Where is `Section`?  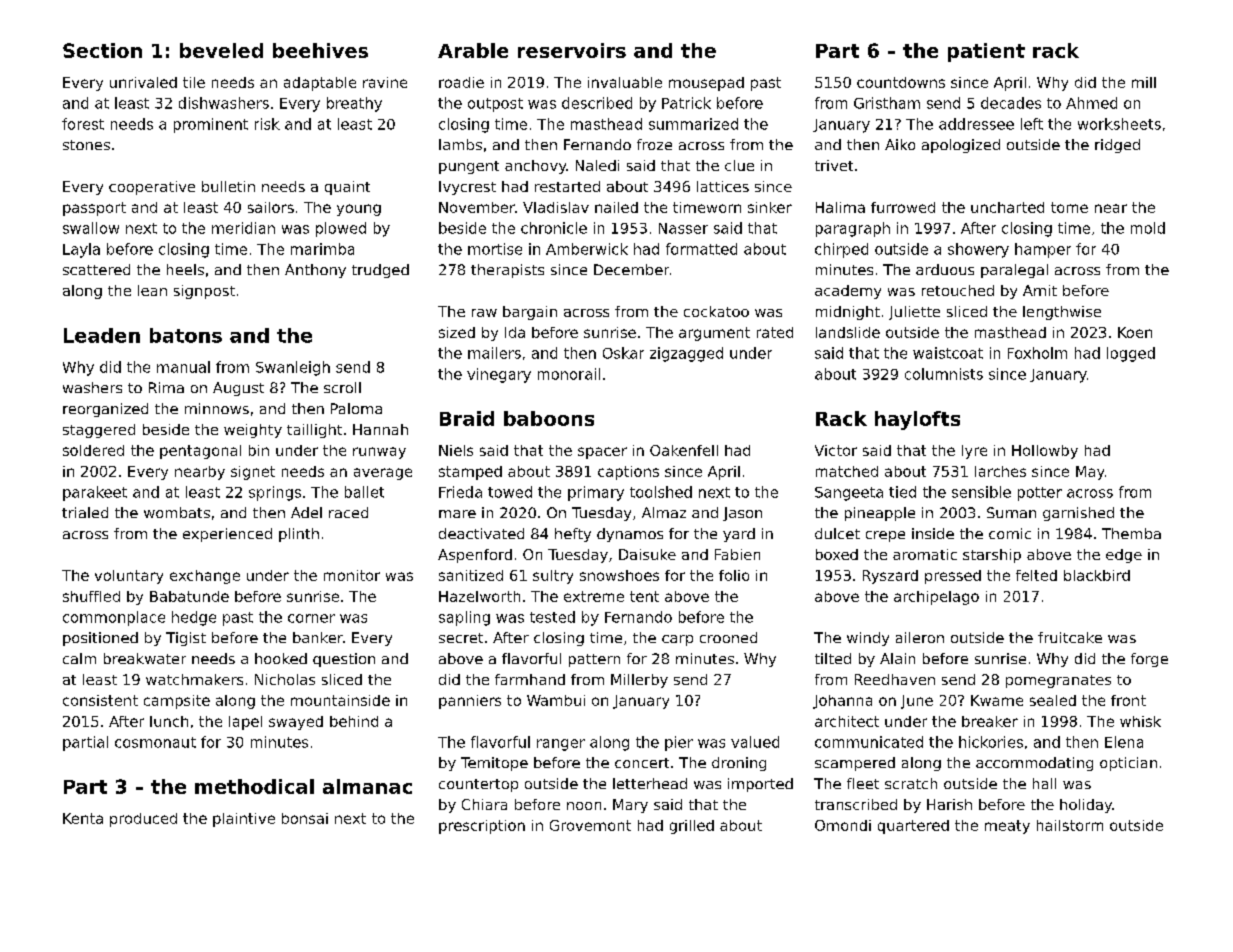
Section is located at coordinates (102, 50).
